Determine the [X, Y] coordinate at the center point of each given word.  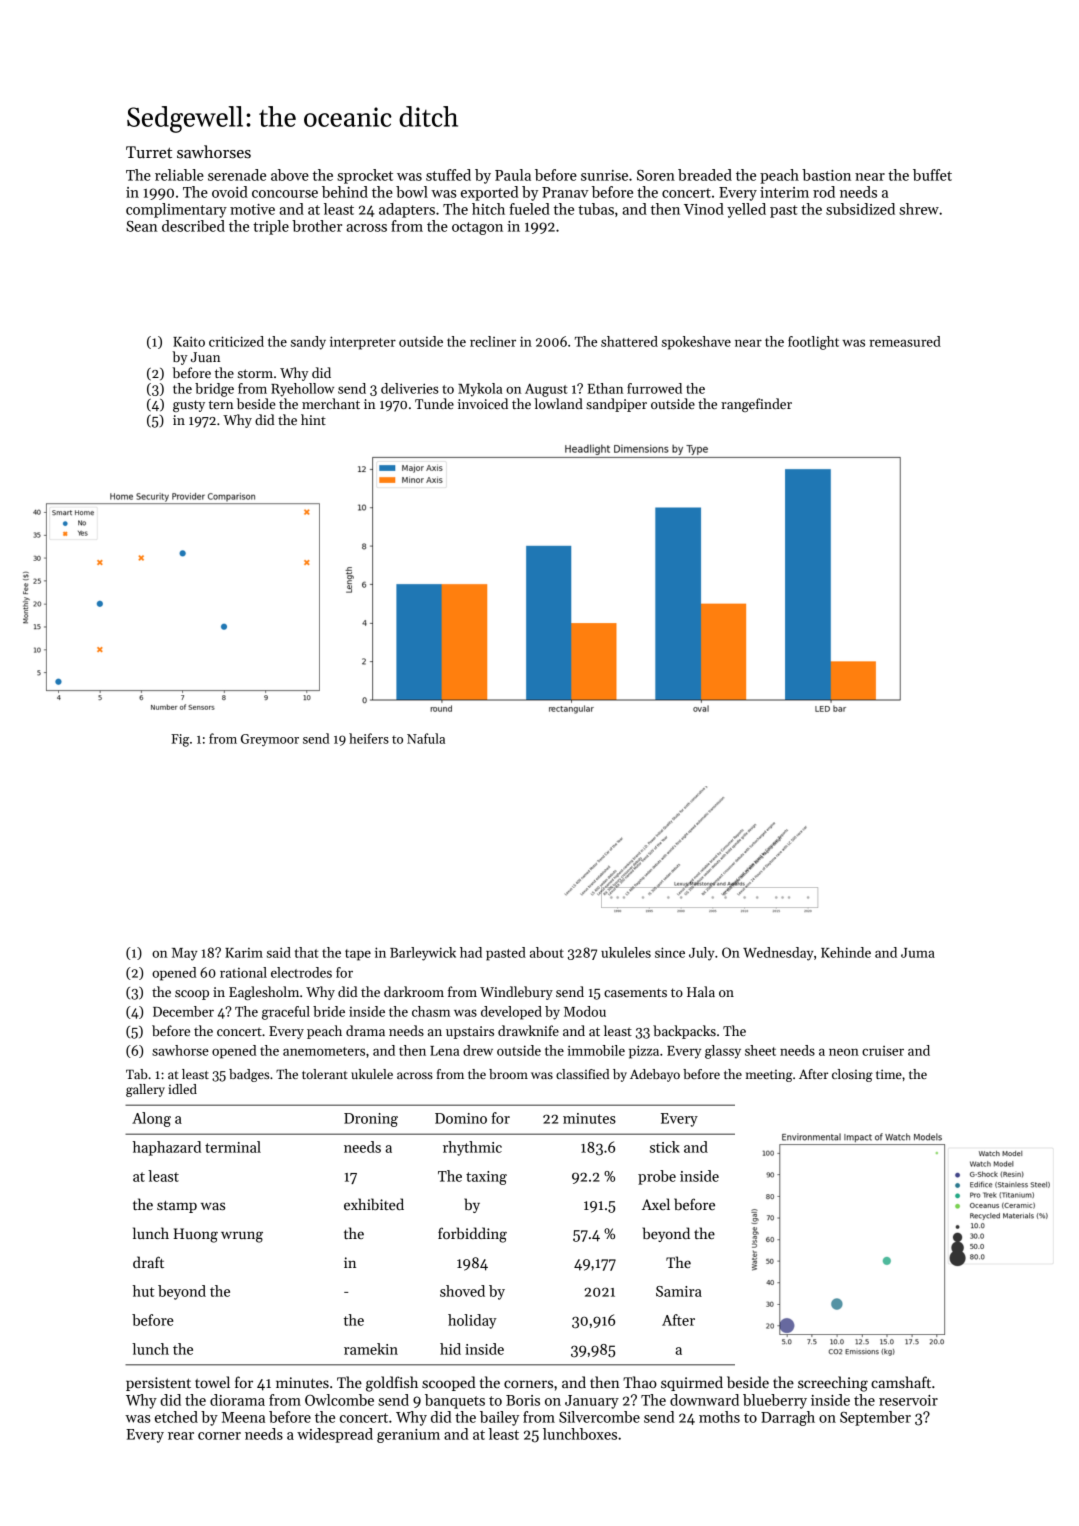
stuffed [448, 175]
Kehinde [846, 952]
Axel [656, 1204]
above [290, 175]
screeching [833, 1384]
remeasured [905, 341]
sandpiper [616, 405]
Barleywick [423, 954]
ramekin [371, 1349]
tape [358, 955]
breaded [705, 175]
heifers [369, 738]
